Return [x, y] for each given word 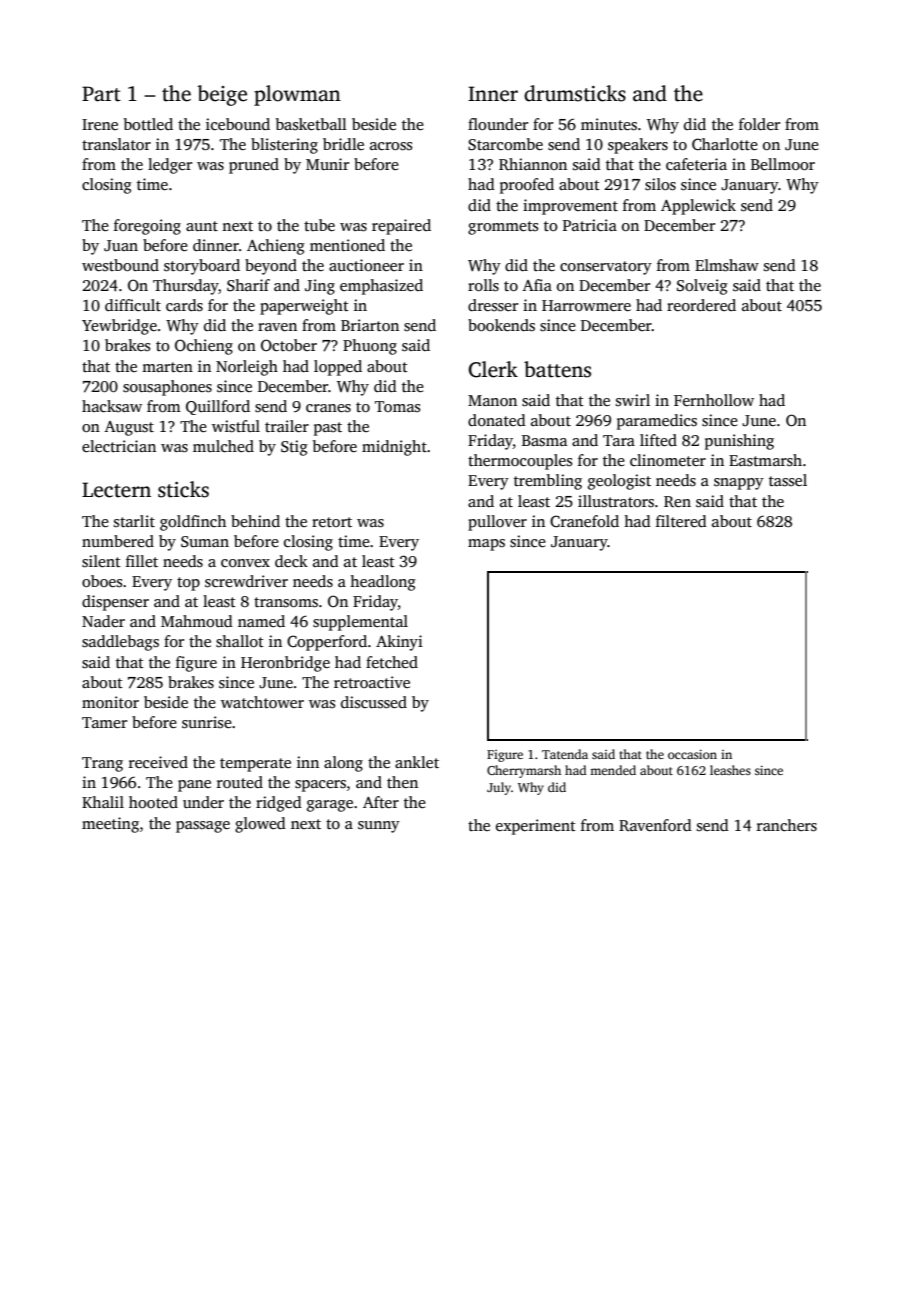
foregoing [147, 227]
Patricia [590, 225]
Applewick [698, 207]
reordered [701, 305]
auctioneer [366, 265]
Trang [102, 764]
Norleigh [247, 368]
